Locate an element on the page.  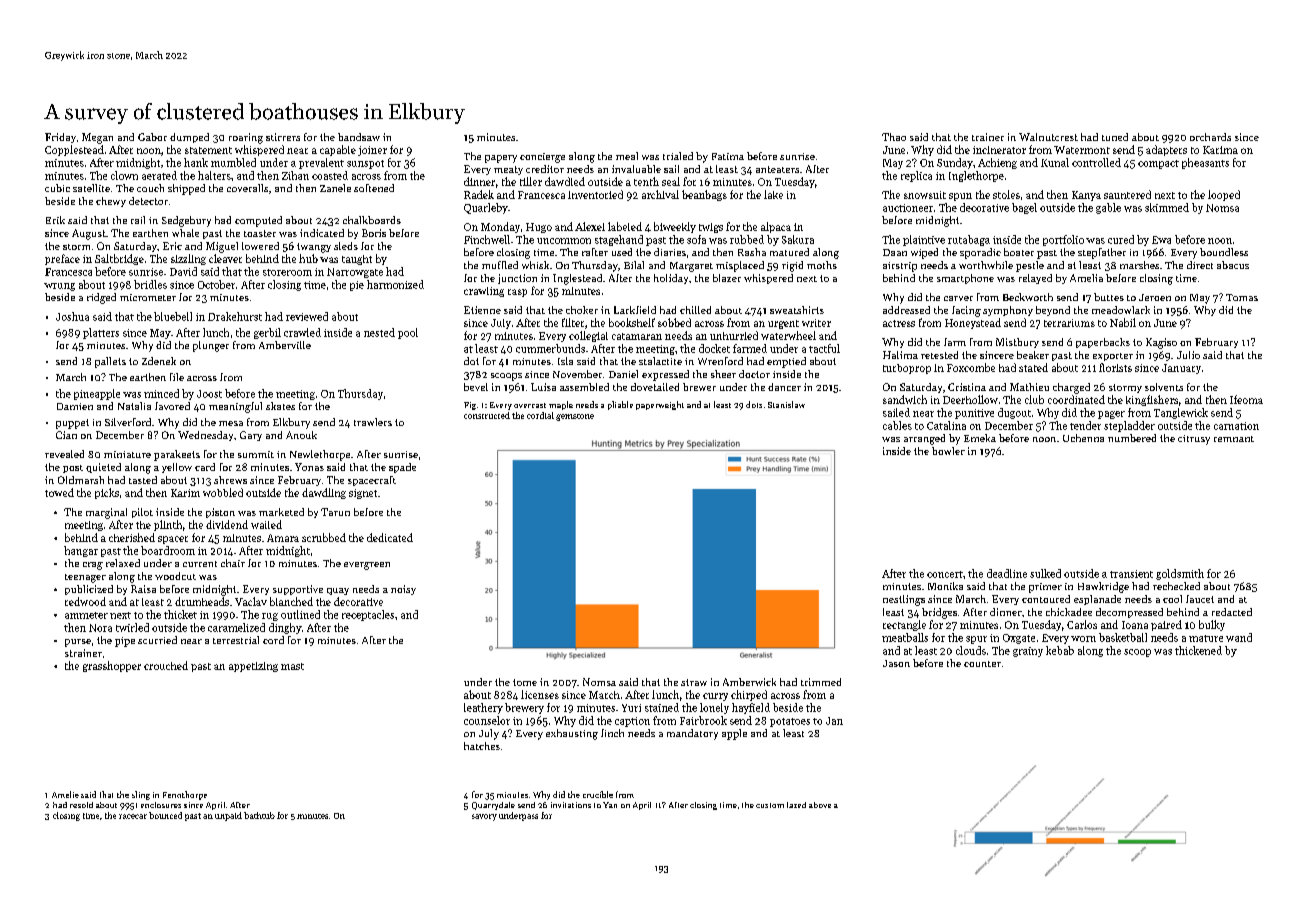
David is located at coordinates (183, 271).
